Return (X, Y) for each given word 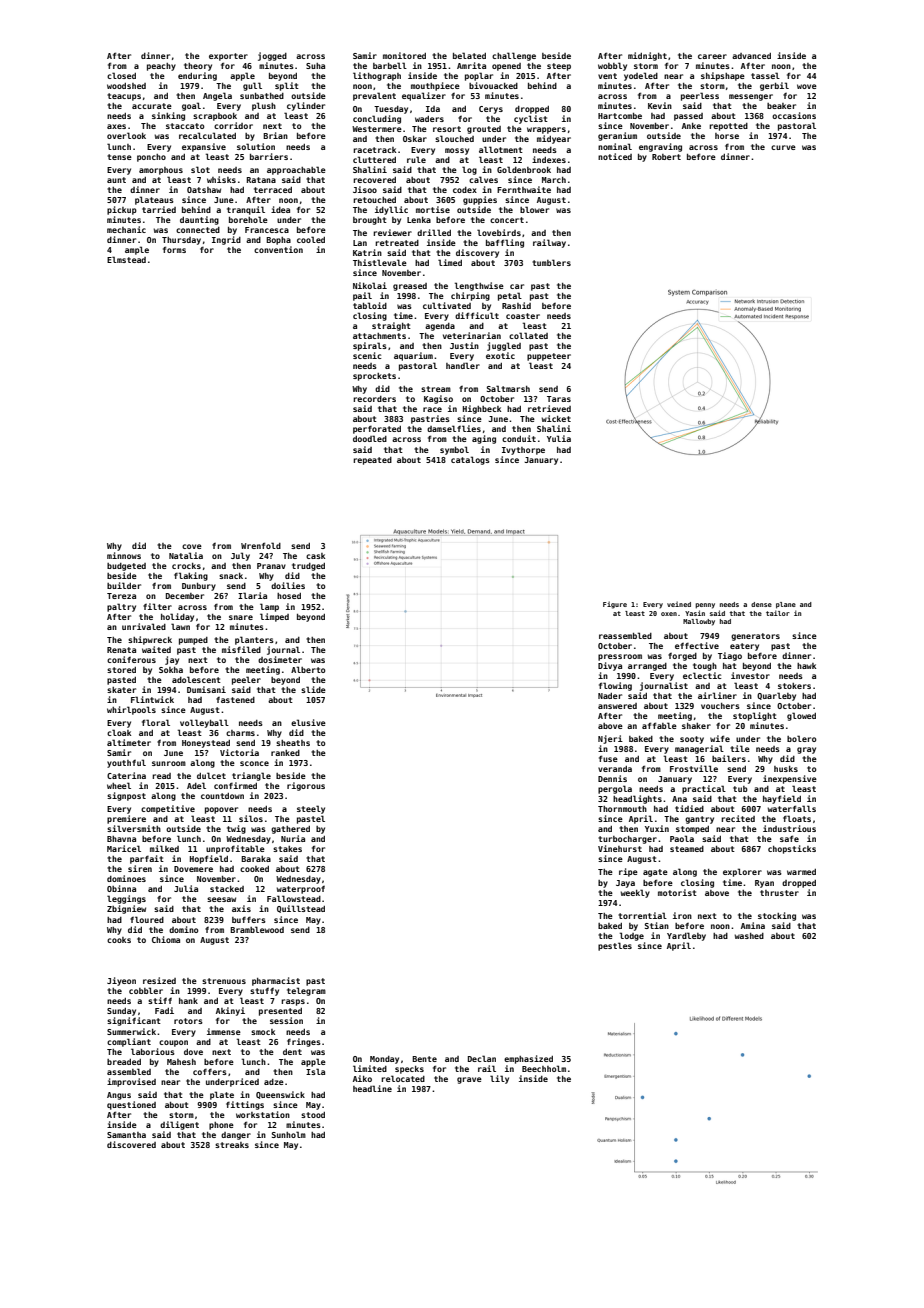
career (712, 56)
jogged (272, 56)
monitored (404, 55)
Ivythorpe (523, 451)
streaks (232, 1145)
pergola (615, 789)
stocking (777, 916)
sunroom (169, 763)
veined (679, 604)
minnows (124, 555)
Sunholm (289, 1134)
